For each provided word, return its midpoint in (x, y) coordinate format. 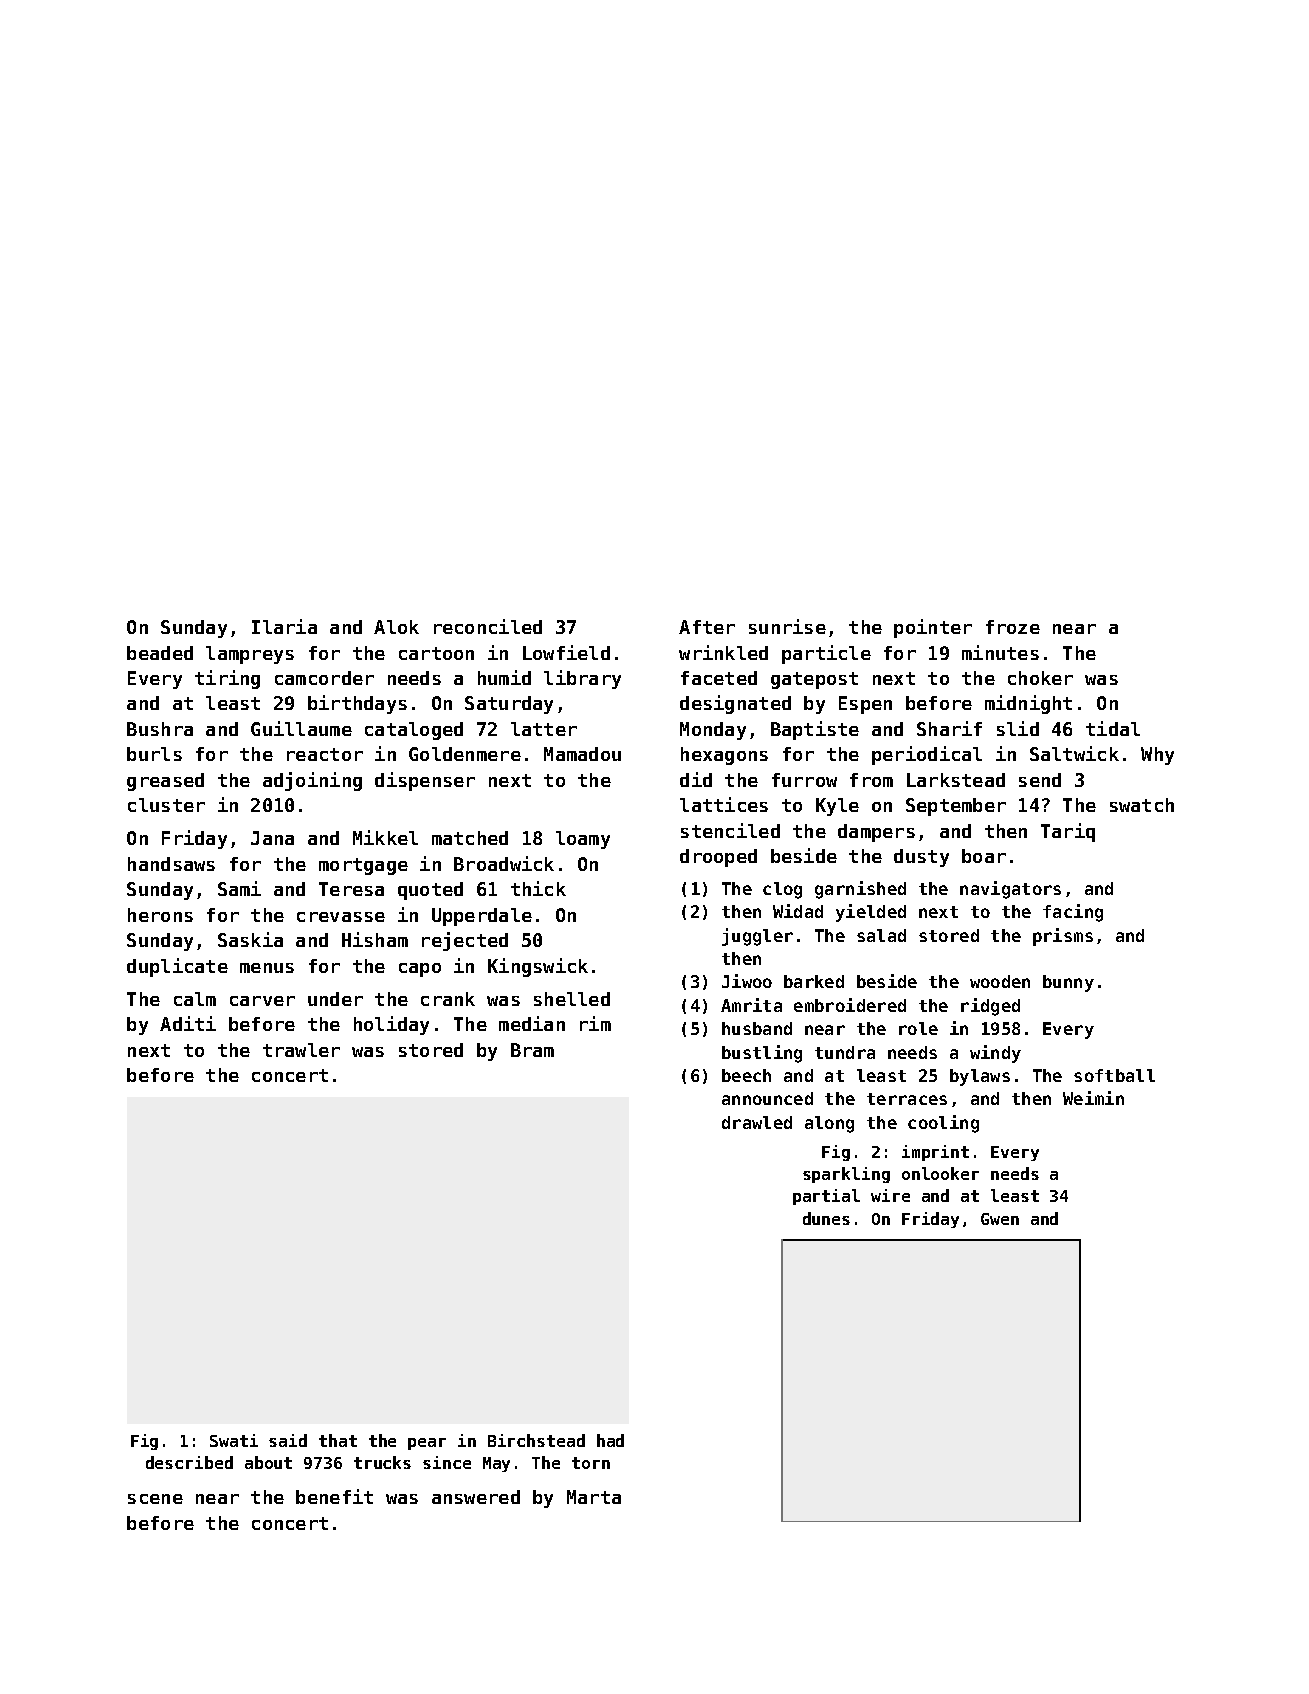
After (707, 627)
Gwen (1000, 1219)
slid (1018, 728)
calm (195, 999)
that (338, 1440)
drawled (757, 1122)
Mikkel (385, 837)
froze (1013, 627)
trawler (301, 1050)
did (696, 779)
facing (1073, 913)
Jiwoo (747, 981)
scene (155, 1499)
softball (1114, 1075)
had (610, 1440)
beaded (160, 653)
